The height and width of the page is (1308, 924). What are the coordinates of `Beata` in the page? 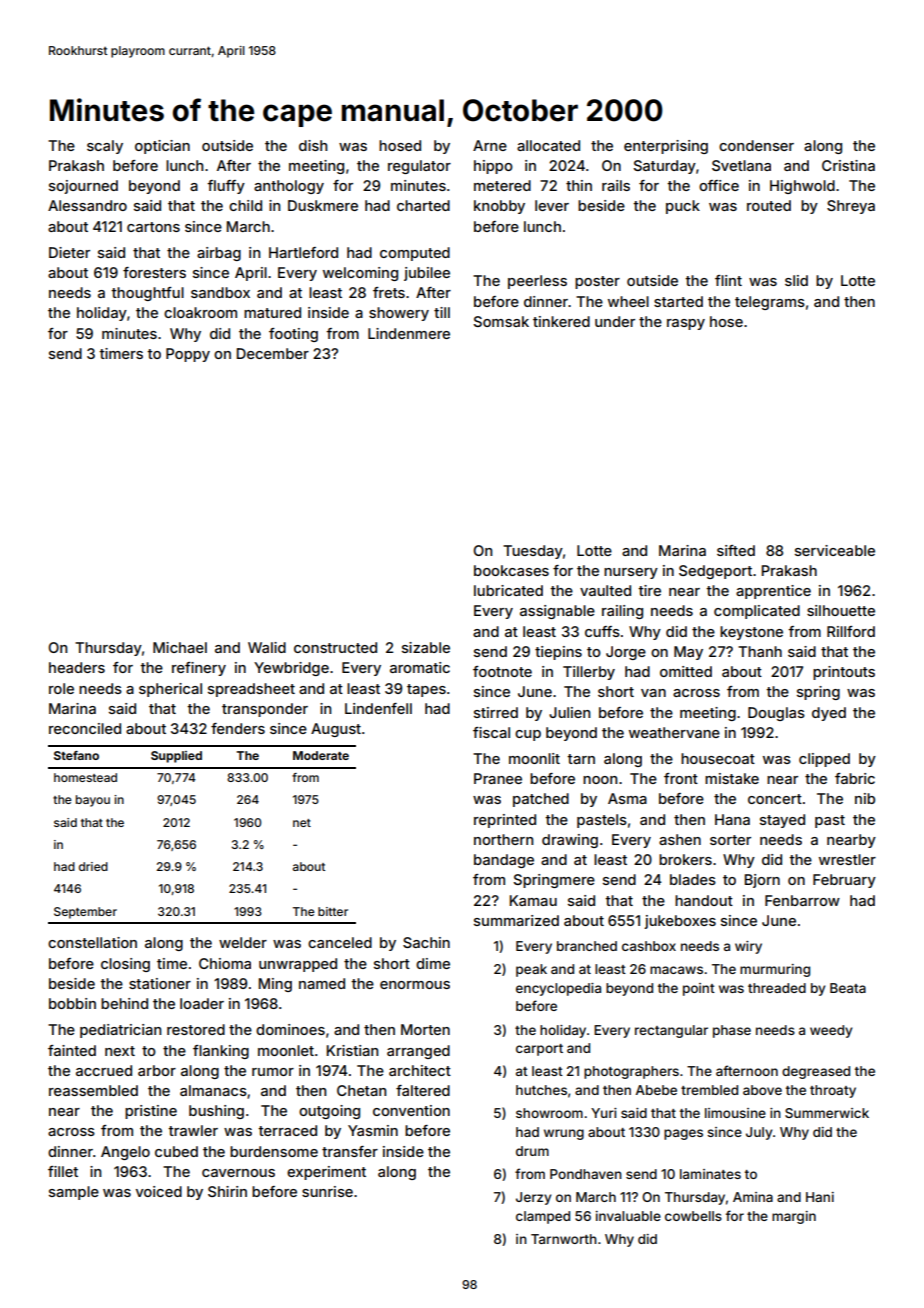 It's located at (848, 988).
